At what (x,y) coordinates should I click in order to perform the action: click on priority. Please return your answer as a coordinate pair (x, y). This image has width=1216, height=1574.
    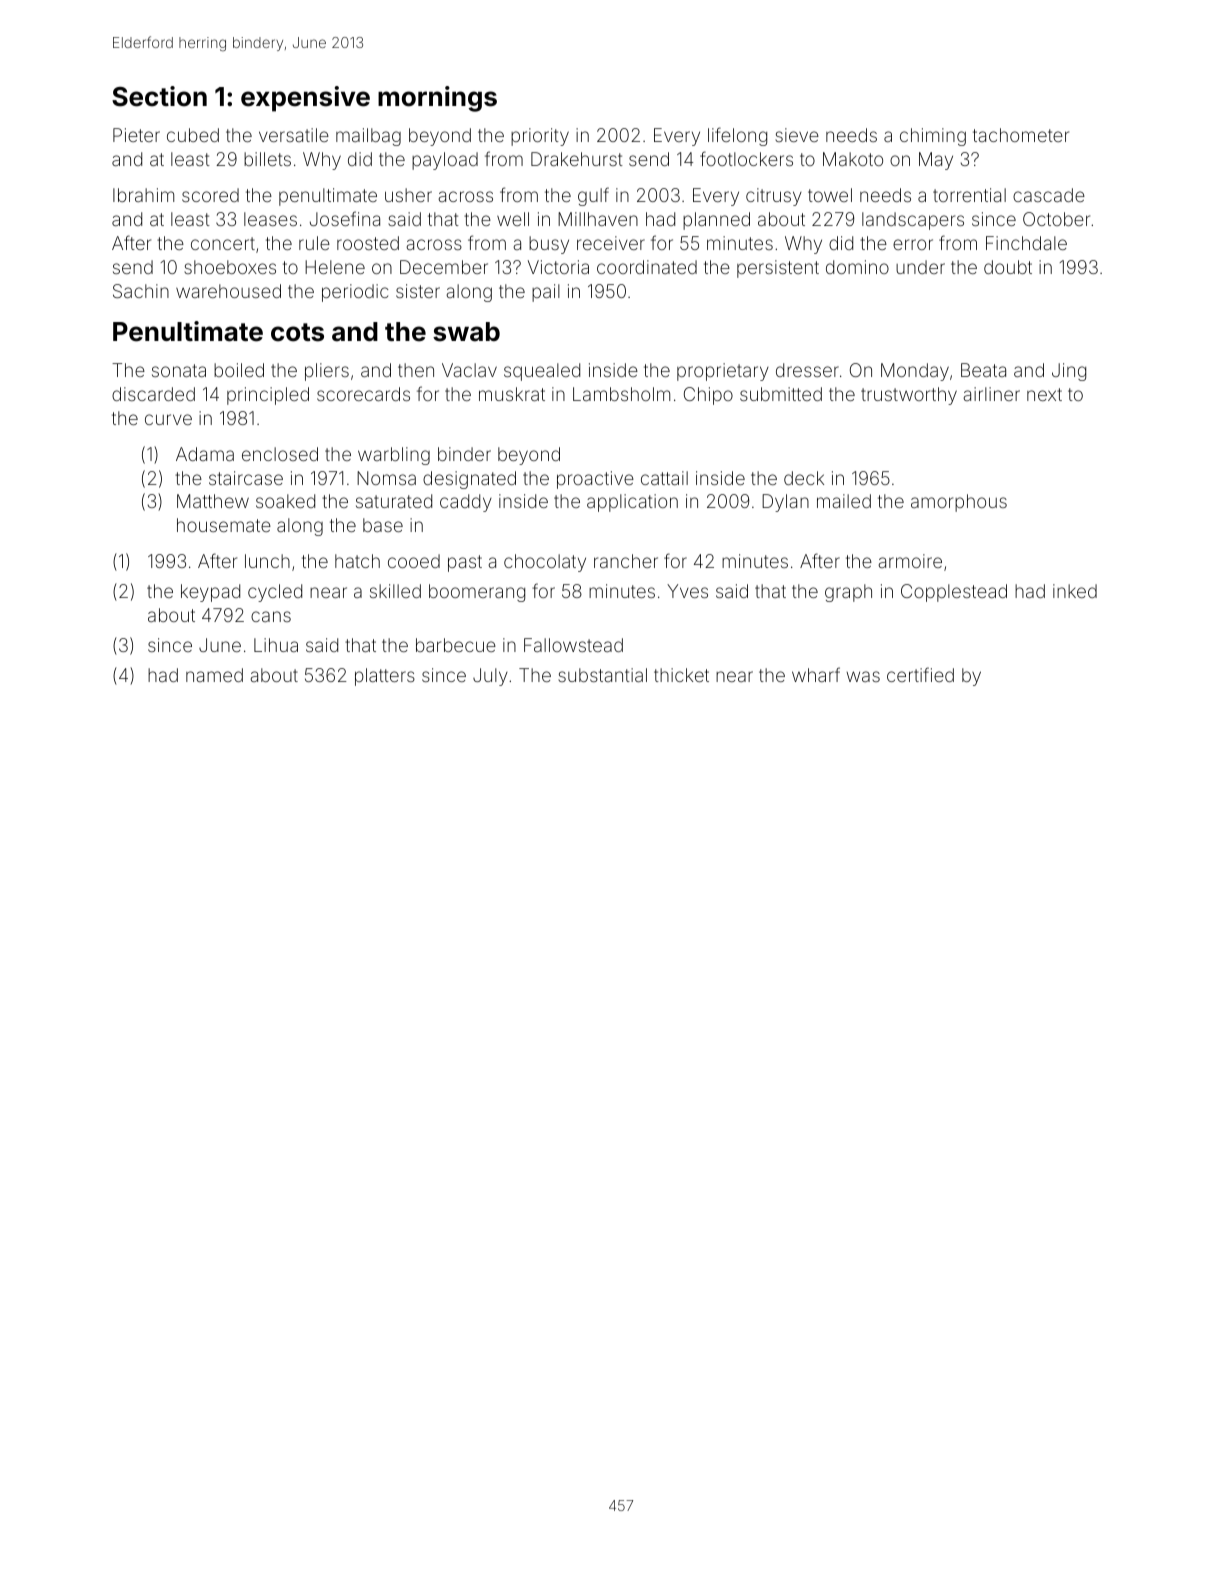
    Looking at the image, I should click on (540, 137).
